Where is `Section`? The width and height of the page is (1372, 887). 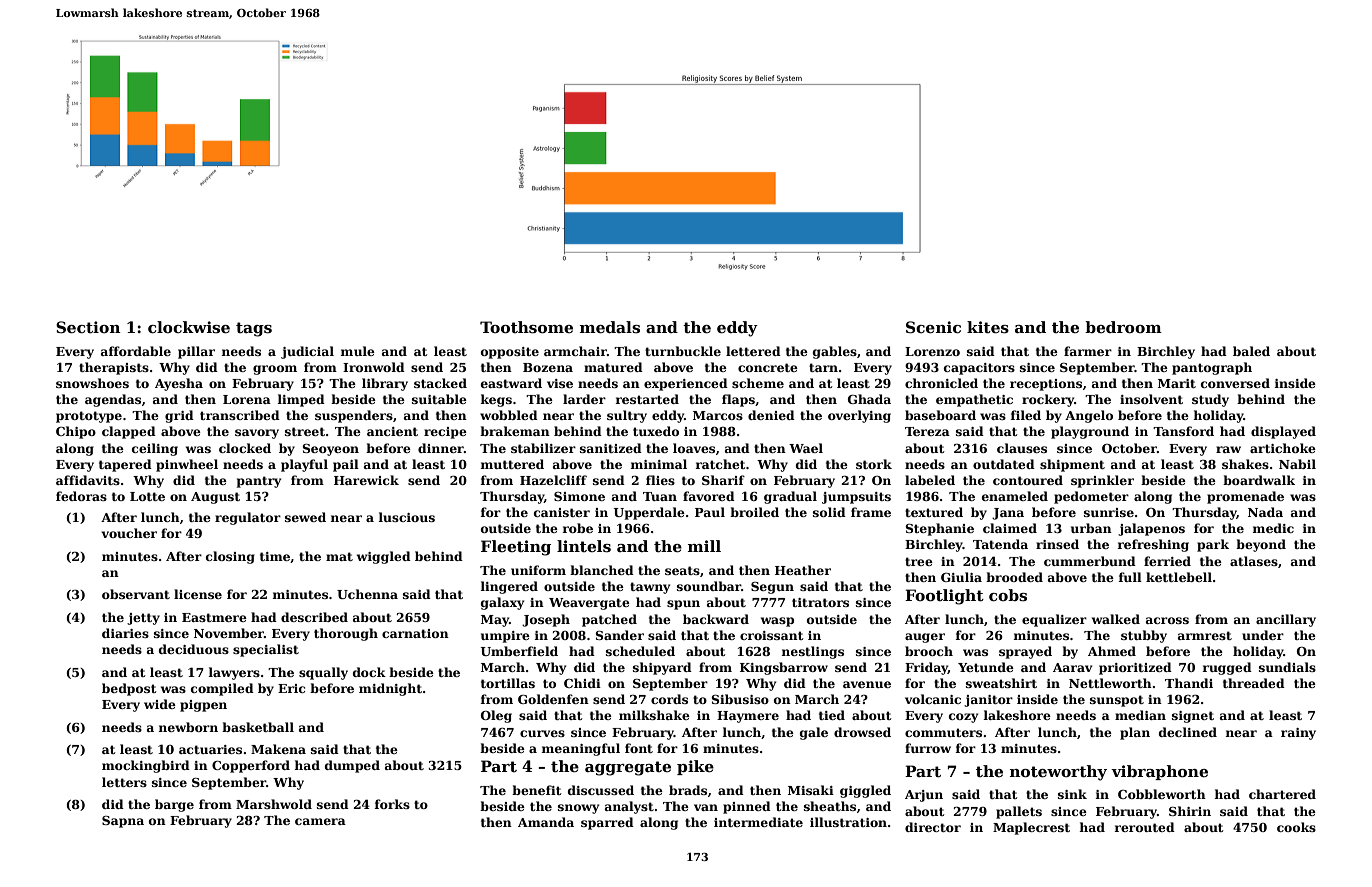 Section is located at coordinates (88, 327).
